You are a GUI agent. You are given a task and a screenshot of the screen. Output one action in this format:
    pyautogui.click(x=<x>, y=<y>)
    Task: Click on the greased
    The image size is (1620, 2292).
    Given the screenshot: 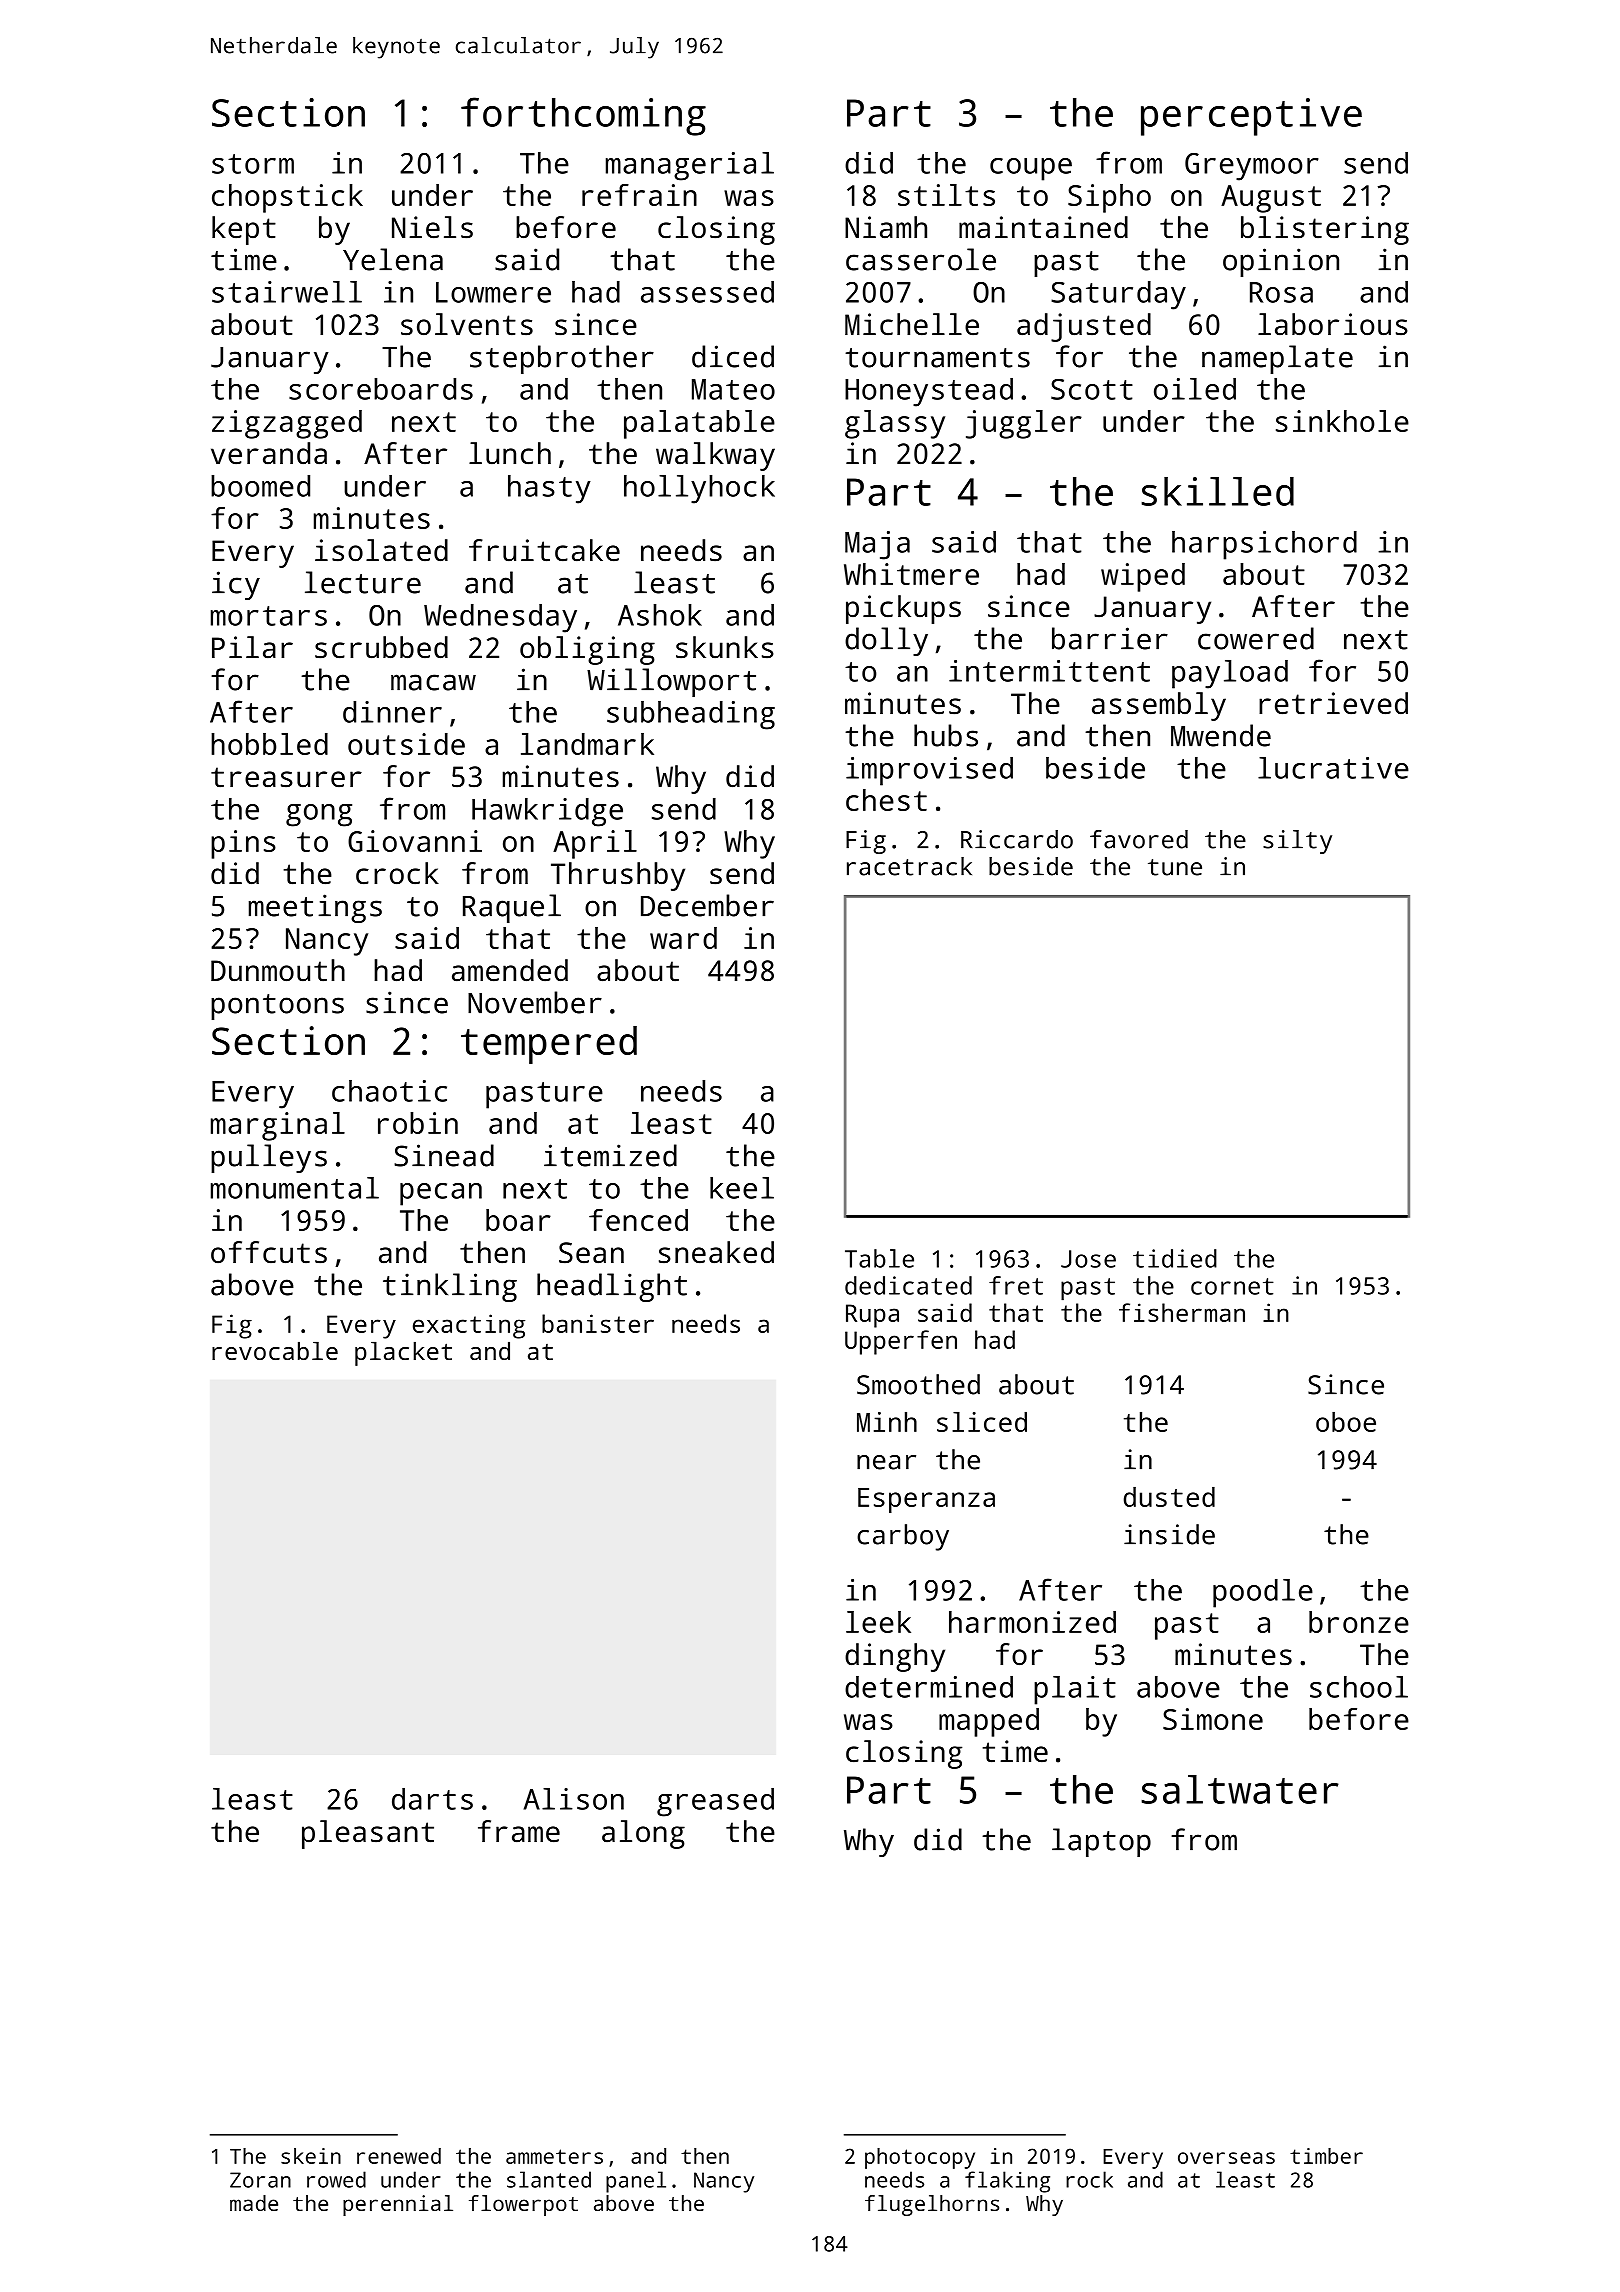 What is the action you would take?
    pyautogui.click(x=715, y=1802)
